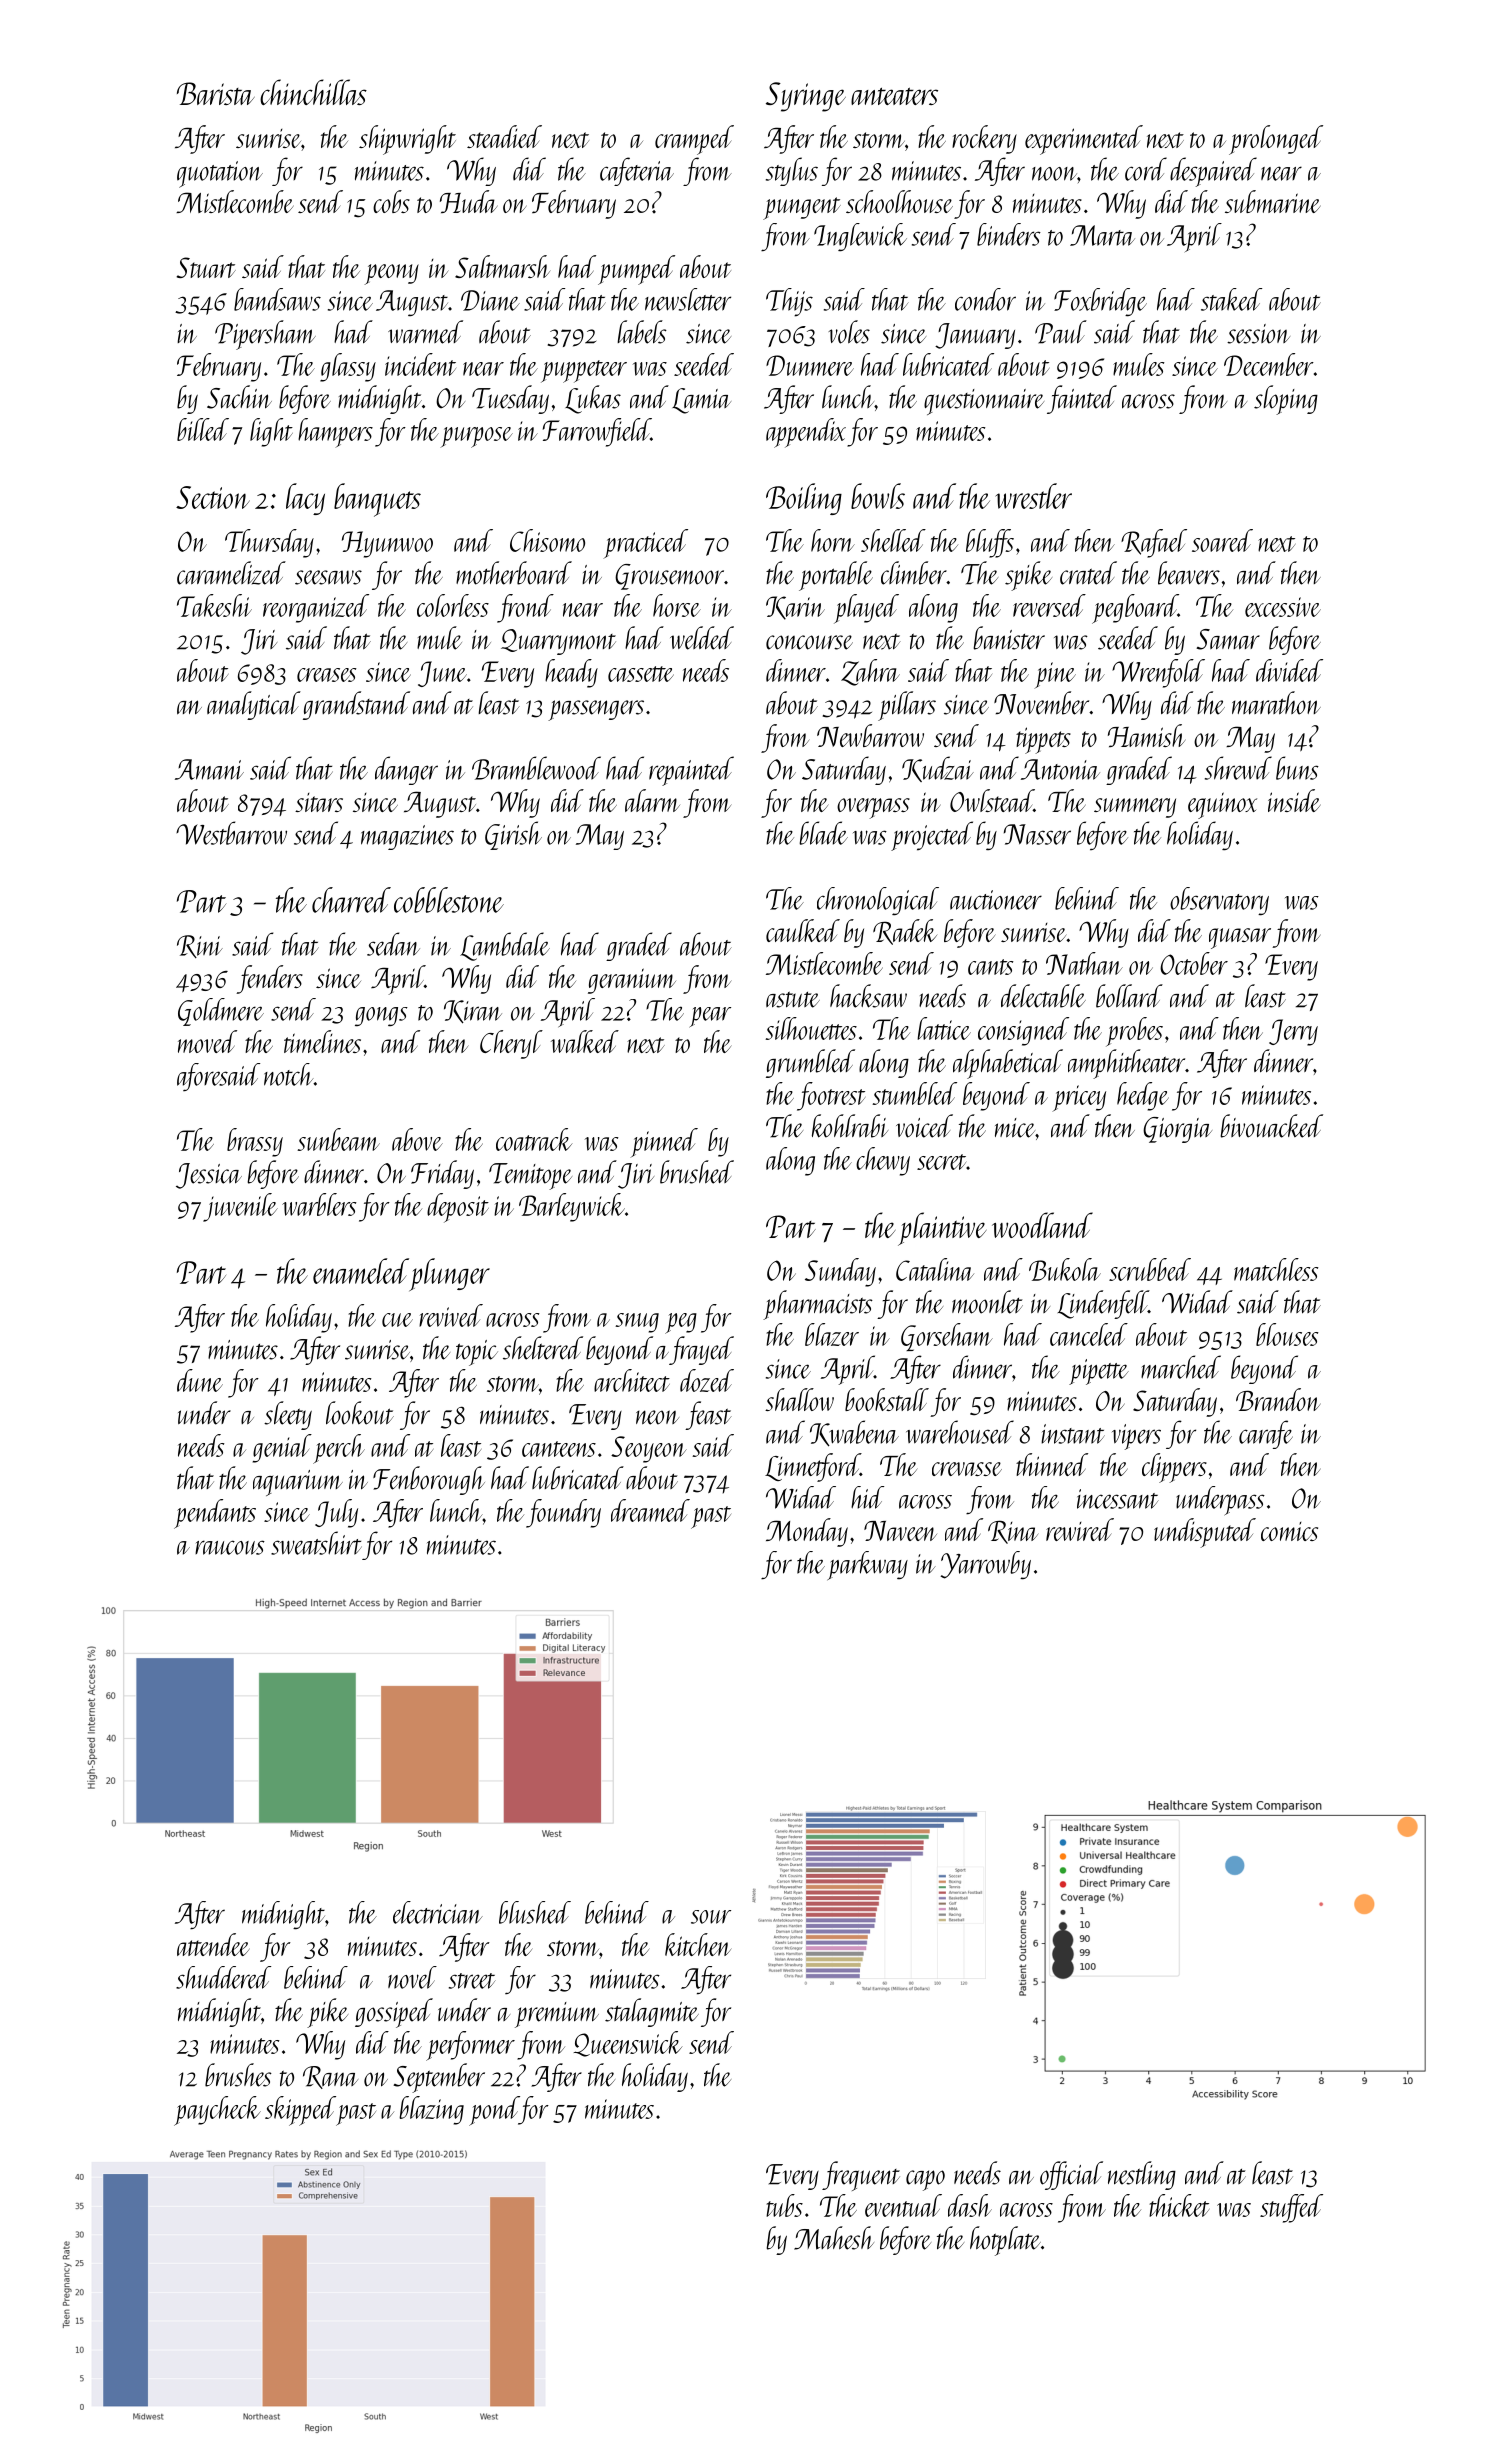 This screenshot has width=1496, height=2464. What do you see at coordinates (1099, 1372) in the screenshot?
I see `pipette` at bounding box center [1099, 1372].
